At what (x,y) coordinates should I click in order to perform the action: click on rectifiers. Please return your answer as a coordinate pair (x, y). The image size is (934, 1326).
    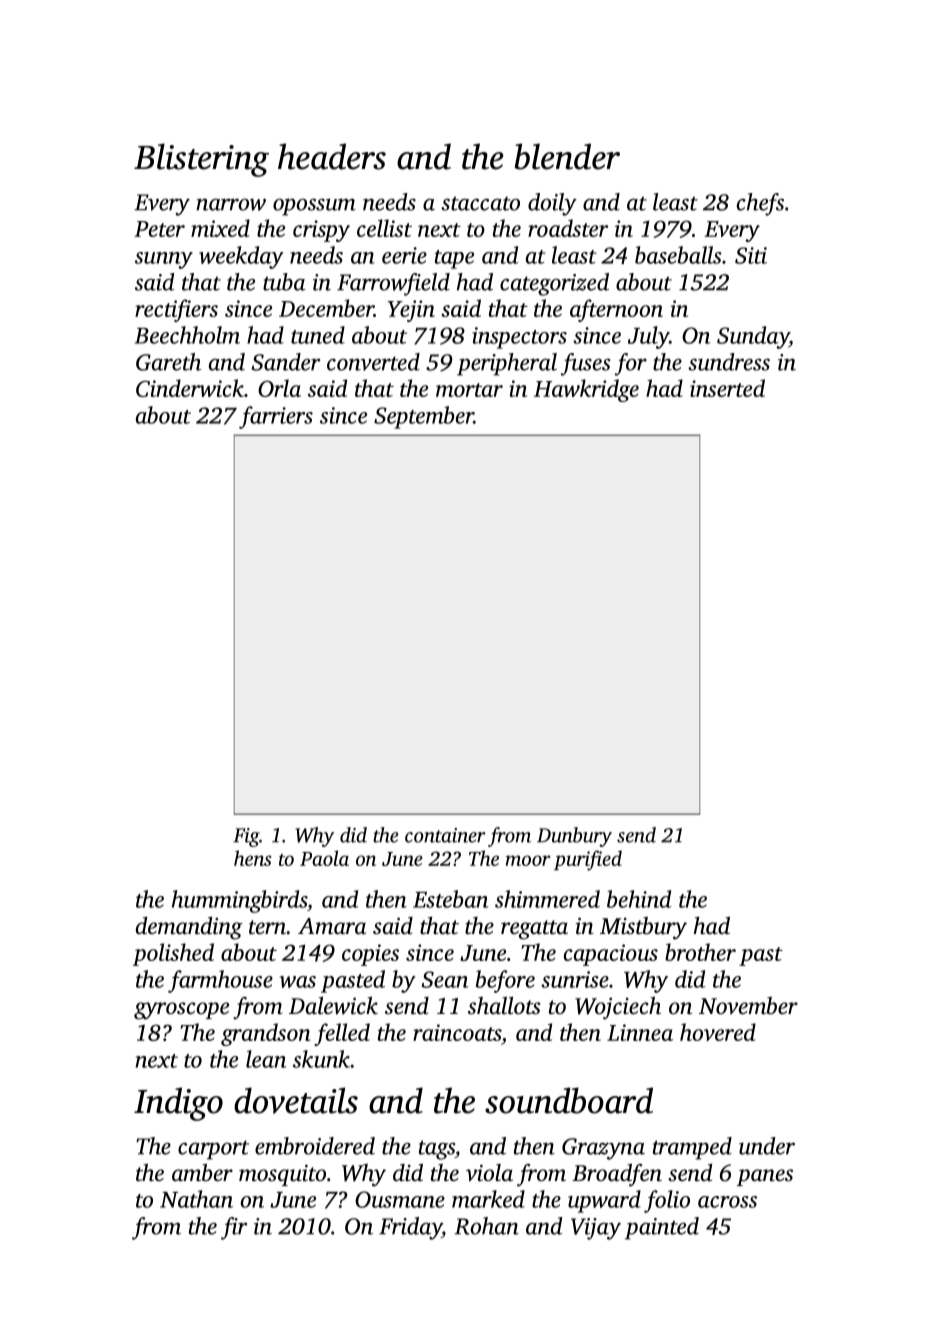
    Looking at the image, I should click on (176, 310).
